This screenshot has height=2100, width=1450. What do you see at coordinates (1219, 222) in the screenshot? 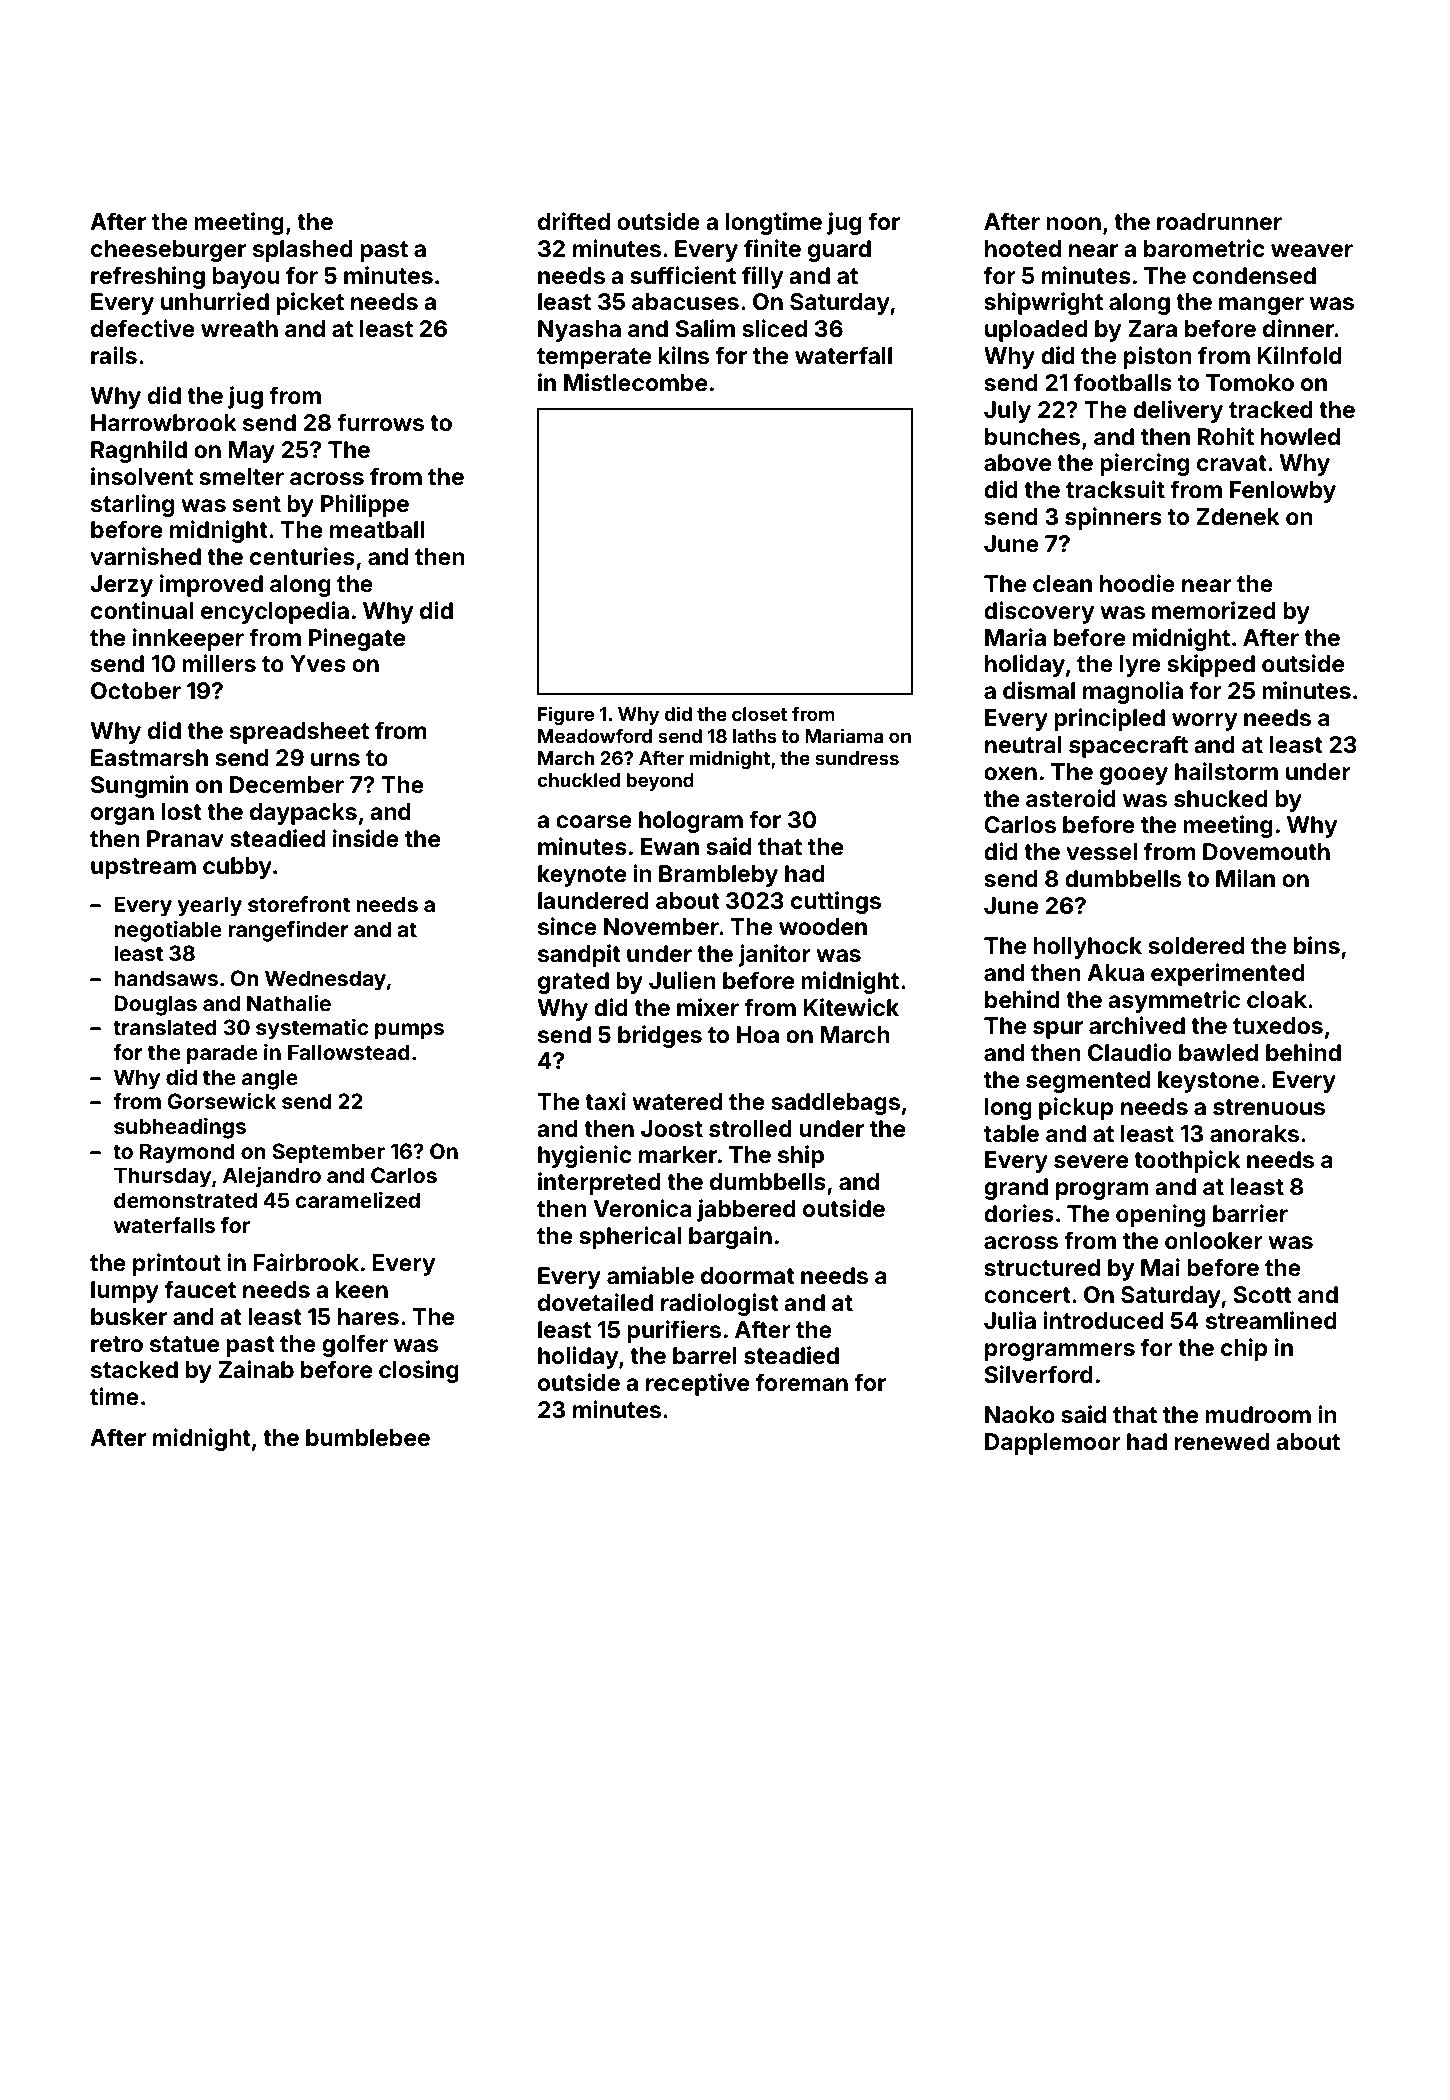
I see `roadrunner` at bounding box center [1219, 222].
